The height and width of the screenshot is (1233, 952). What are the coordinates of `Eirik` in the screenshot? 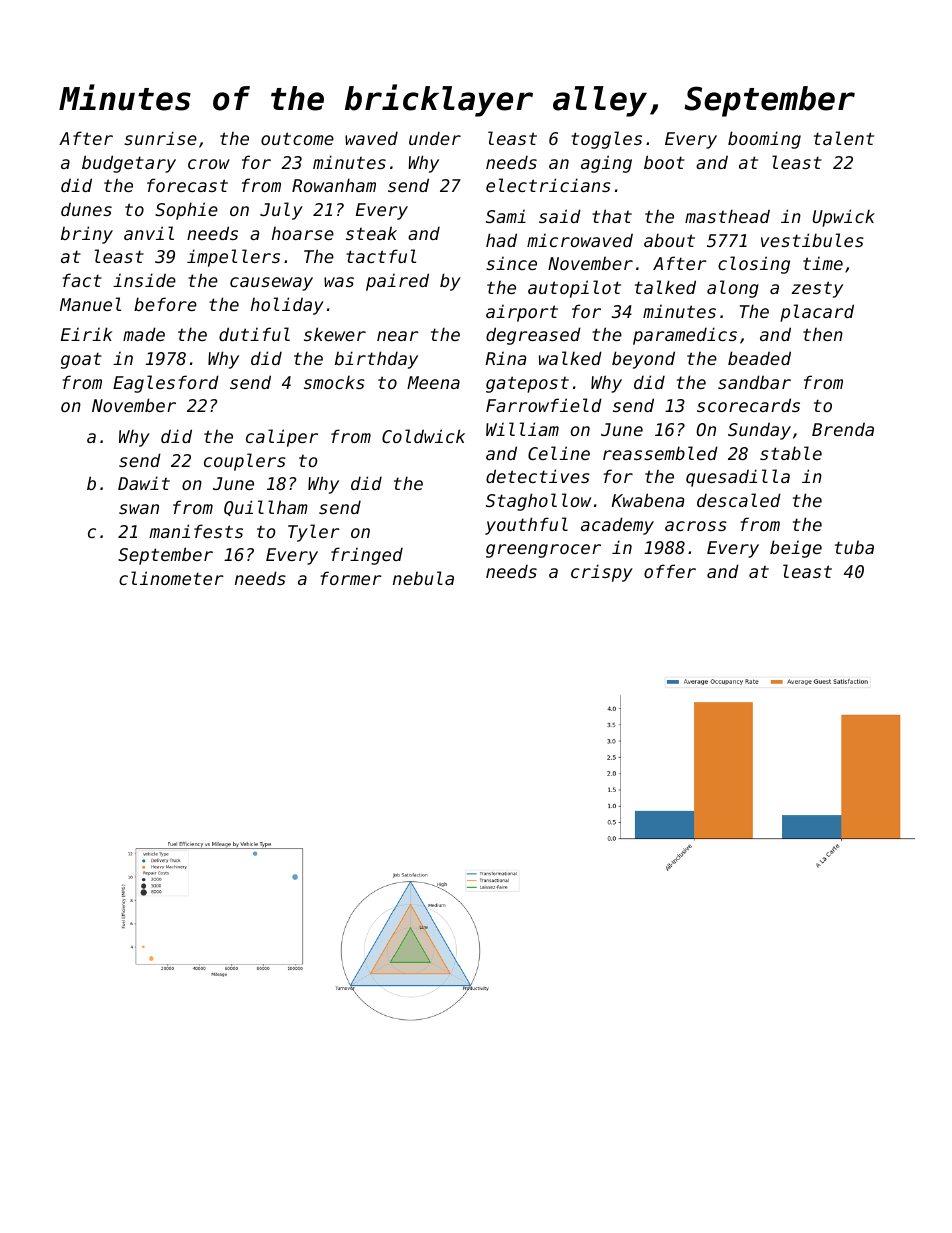 It's located at (86, 334).
